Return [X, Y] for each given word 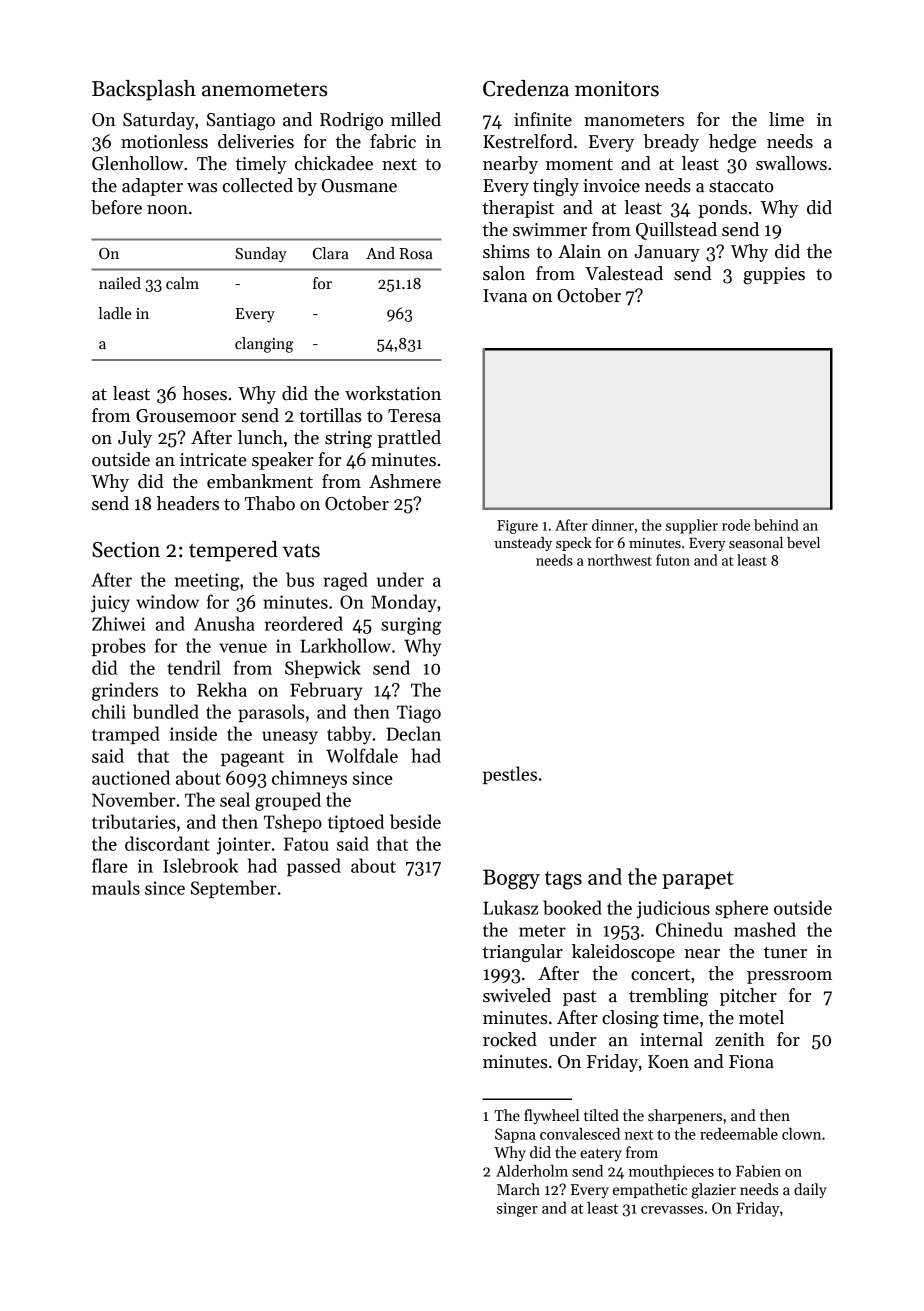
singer [517, 1209]
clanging [264, 345]
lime [786, 119]
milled [416, 119]
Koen [668, 1062]
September [234, 889]
